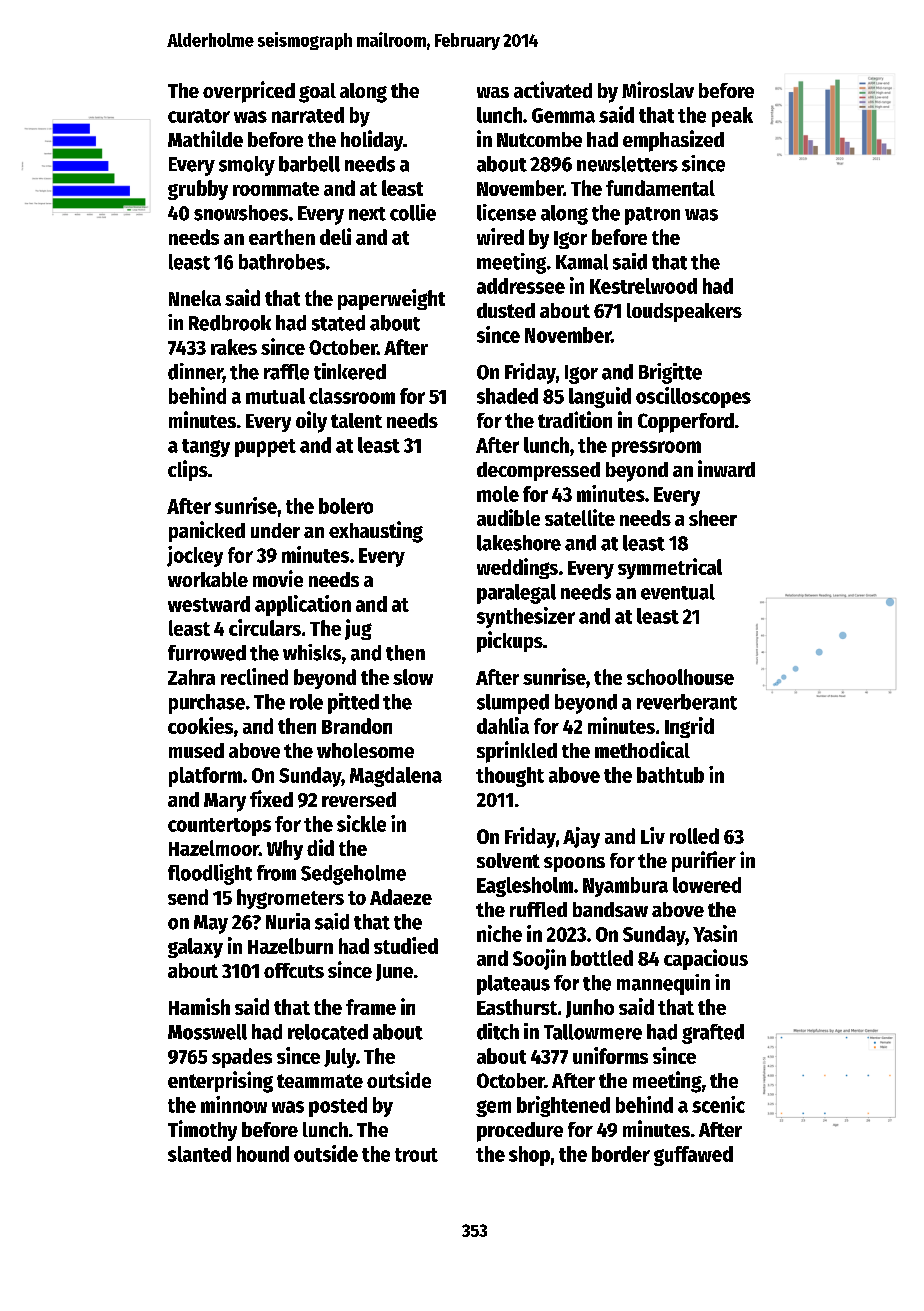 The height and width of the page is (1311, 924). What do you see at coordinates (726, 468) in the page?
I see `inward` at bounding box center [726, 468].
